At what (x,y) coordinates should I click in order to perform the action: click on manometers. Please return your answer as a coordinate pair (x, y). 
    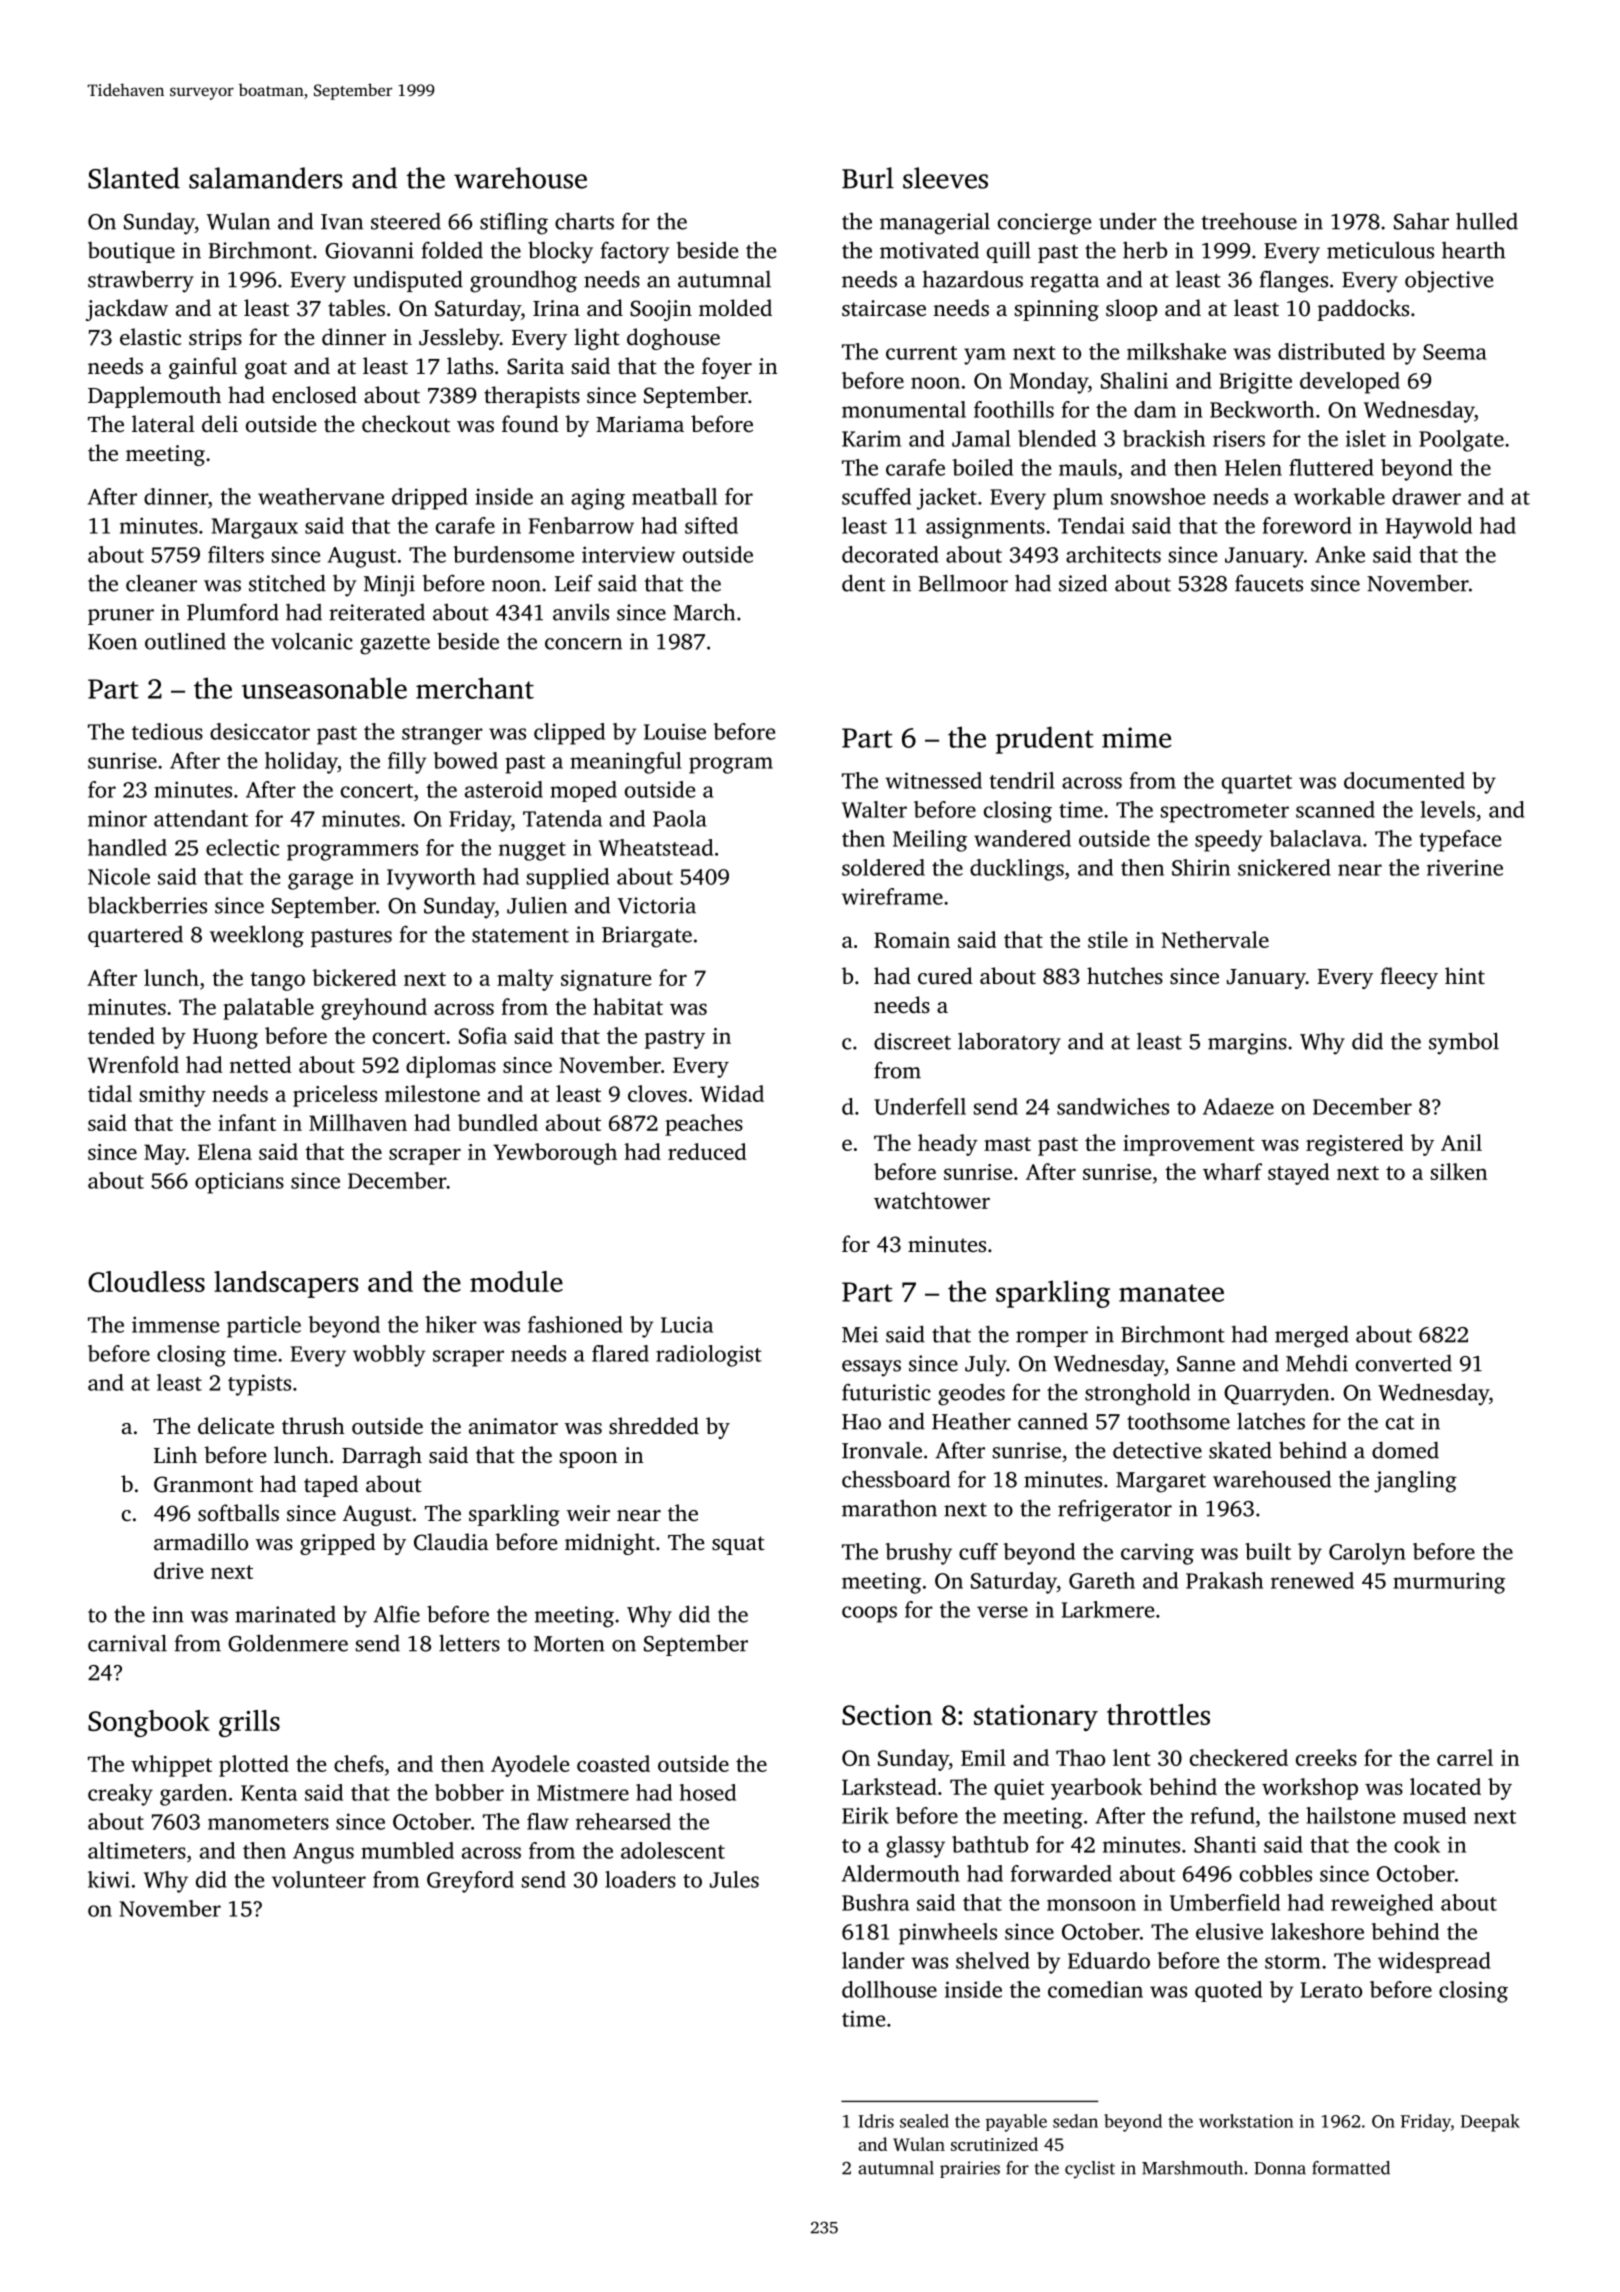
    Looking at the image, I should click on (268, 1823).
